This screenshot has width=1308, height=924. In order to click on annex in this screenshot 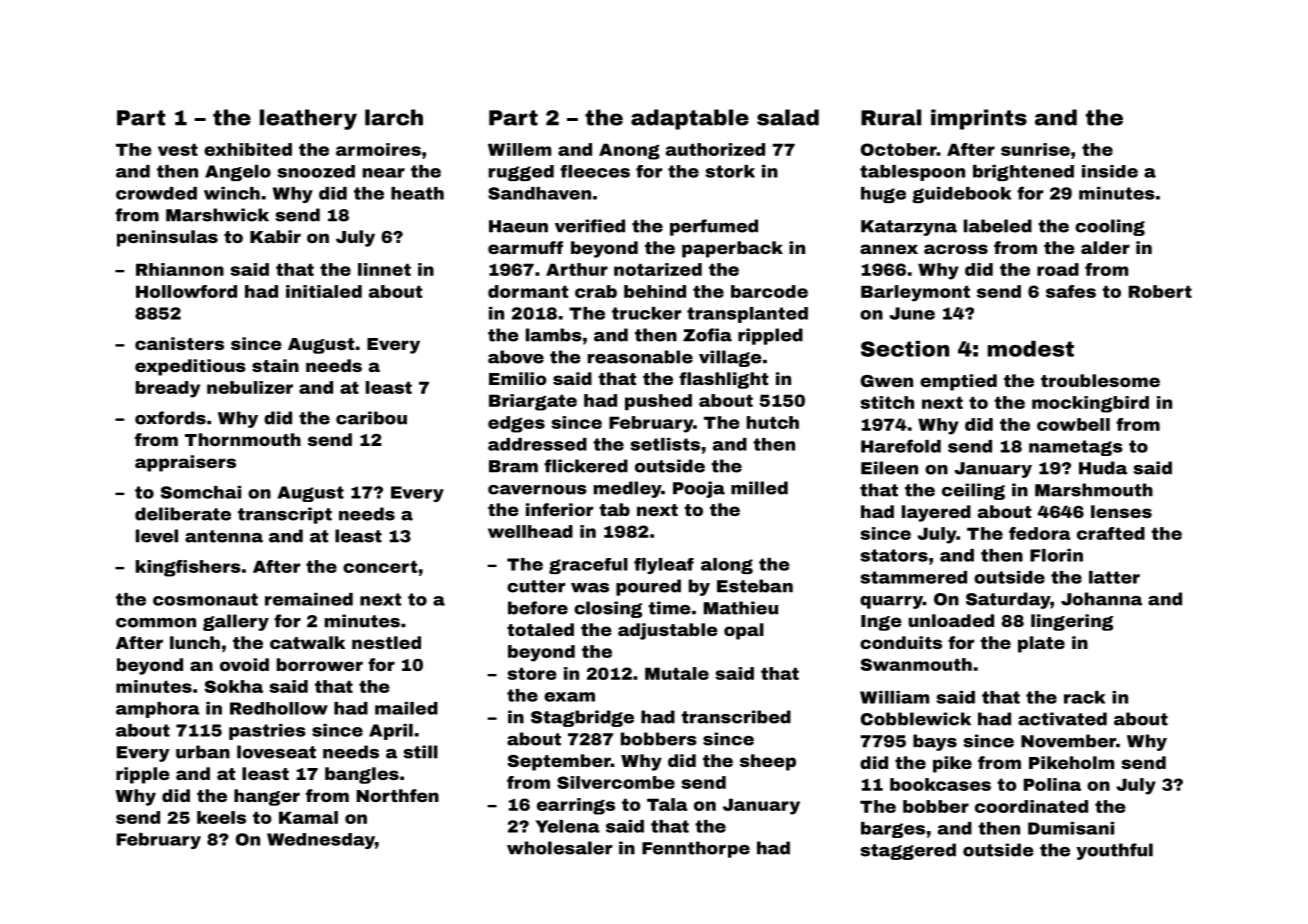, I will do `click(889, 249)`.
